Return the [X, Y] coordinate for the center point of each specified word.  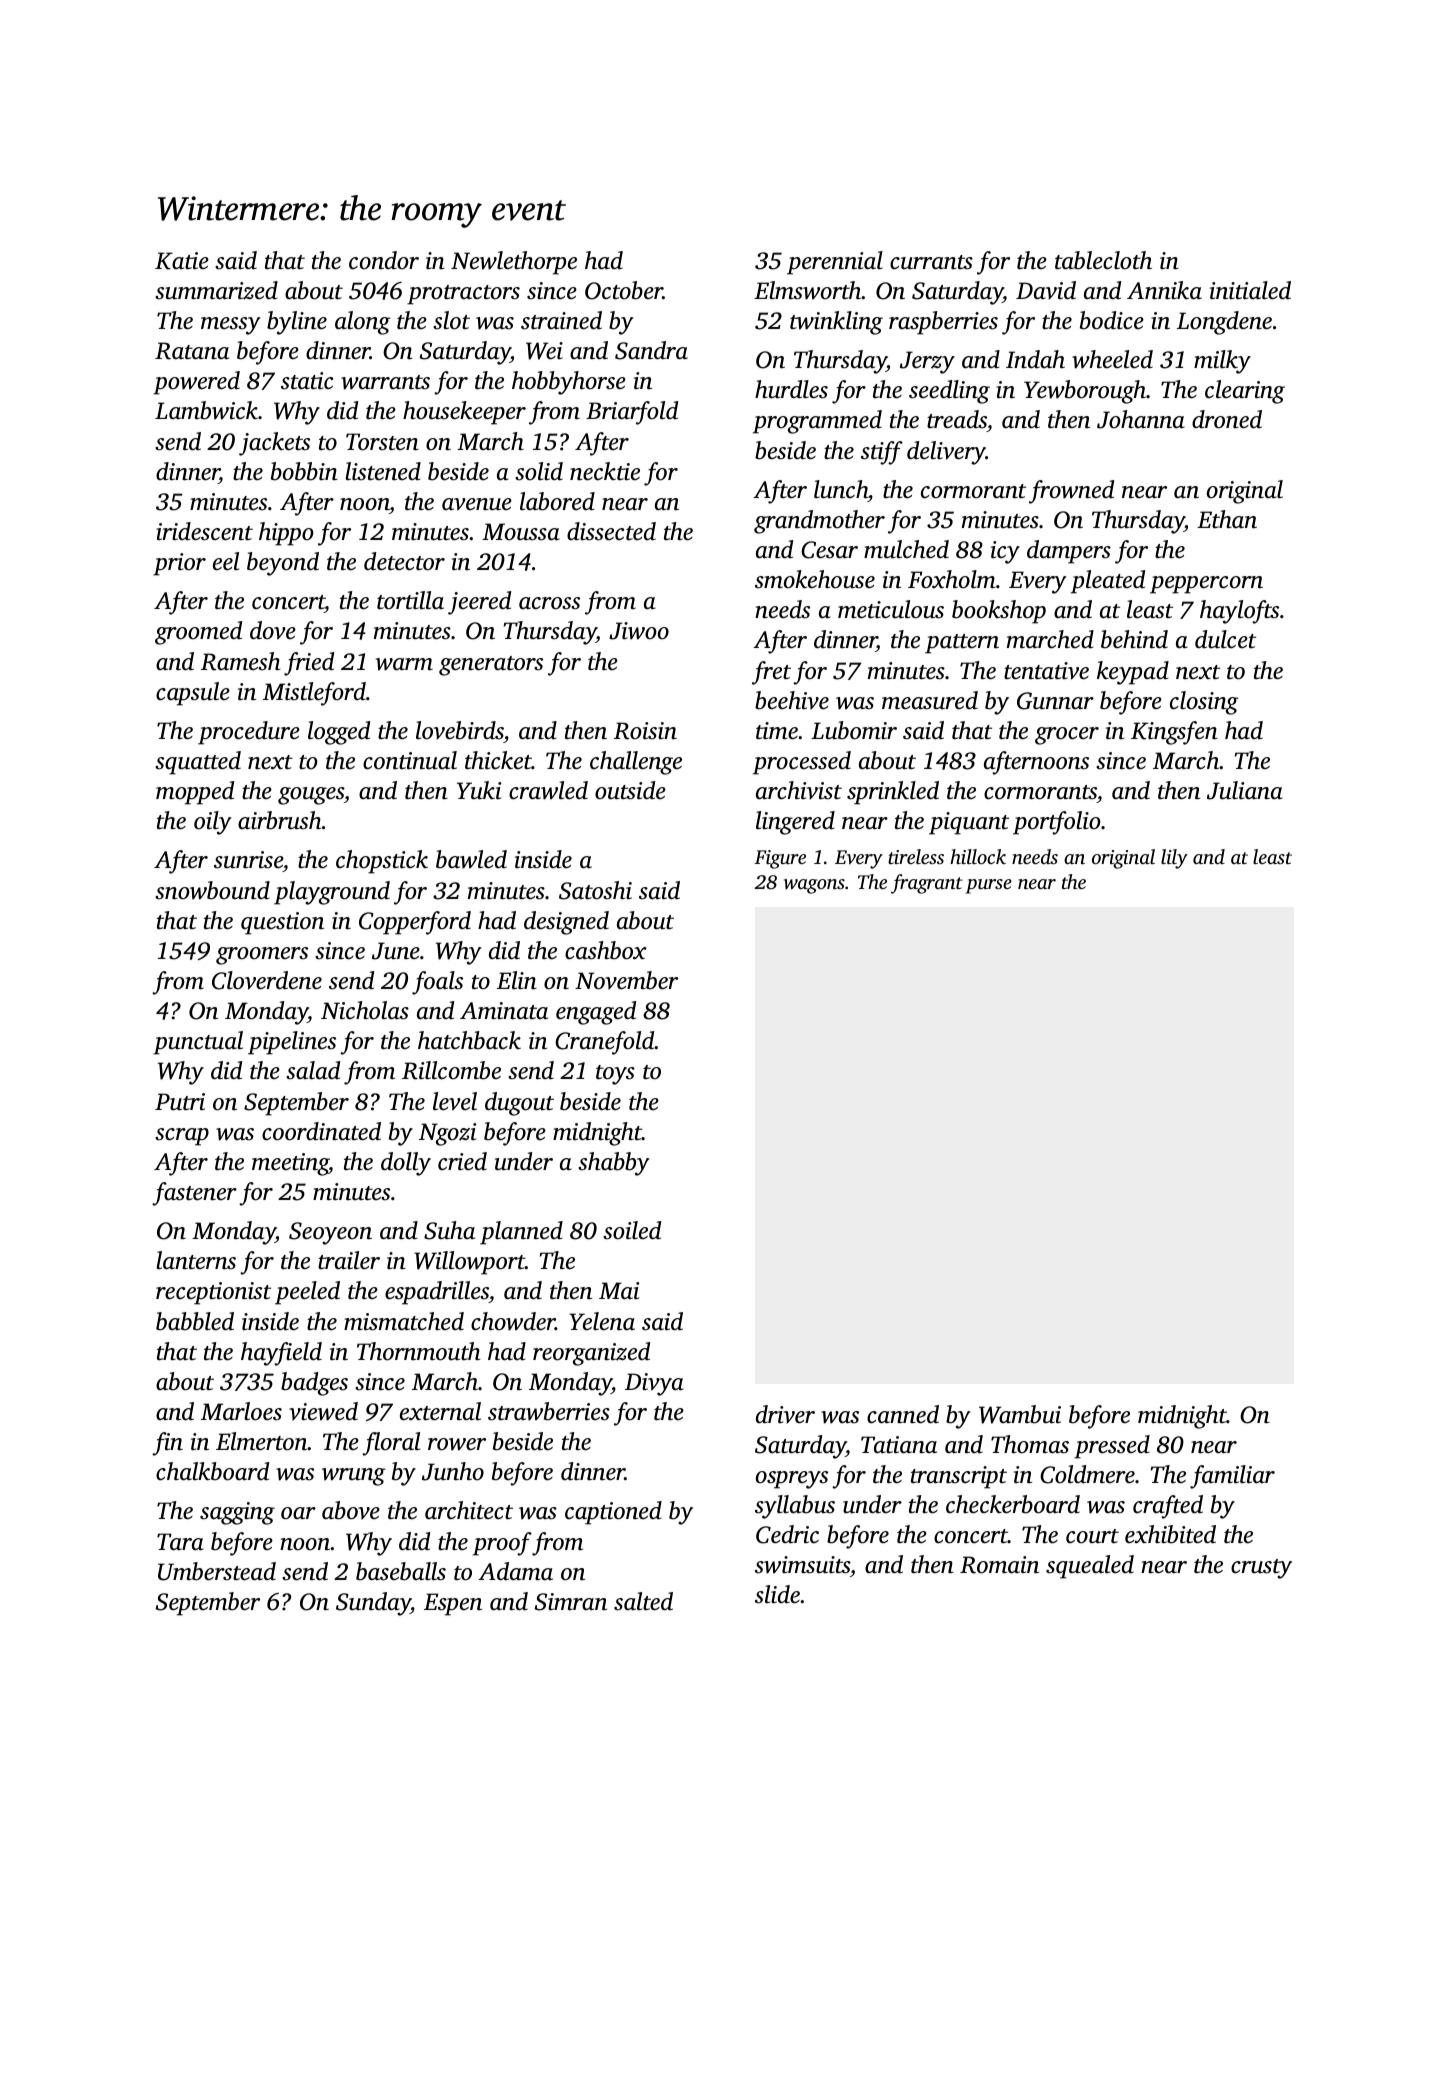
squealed [1090, 1567]
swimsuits [802, 1565]
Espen [453, 1604]
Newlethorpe [514, 263]
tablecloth [1103, 260]
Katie [182, 261]
